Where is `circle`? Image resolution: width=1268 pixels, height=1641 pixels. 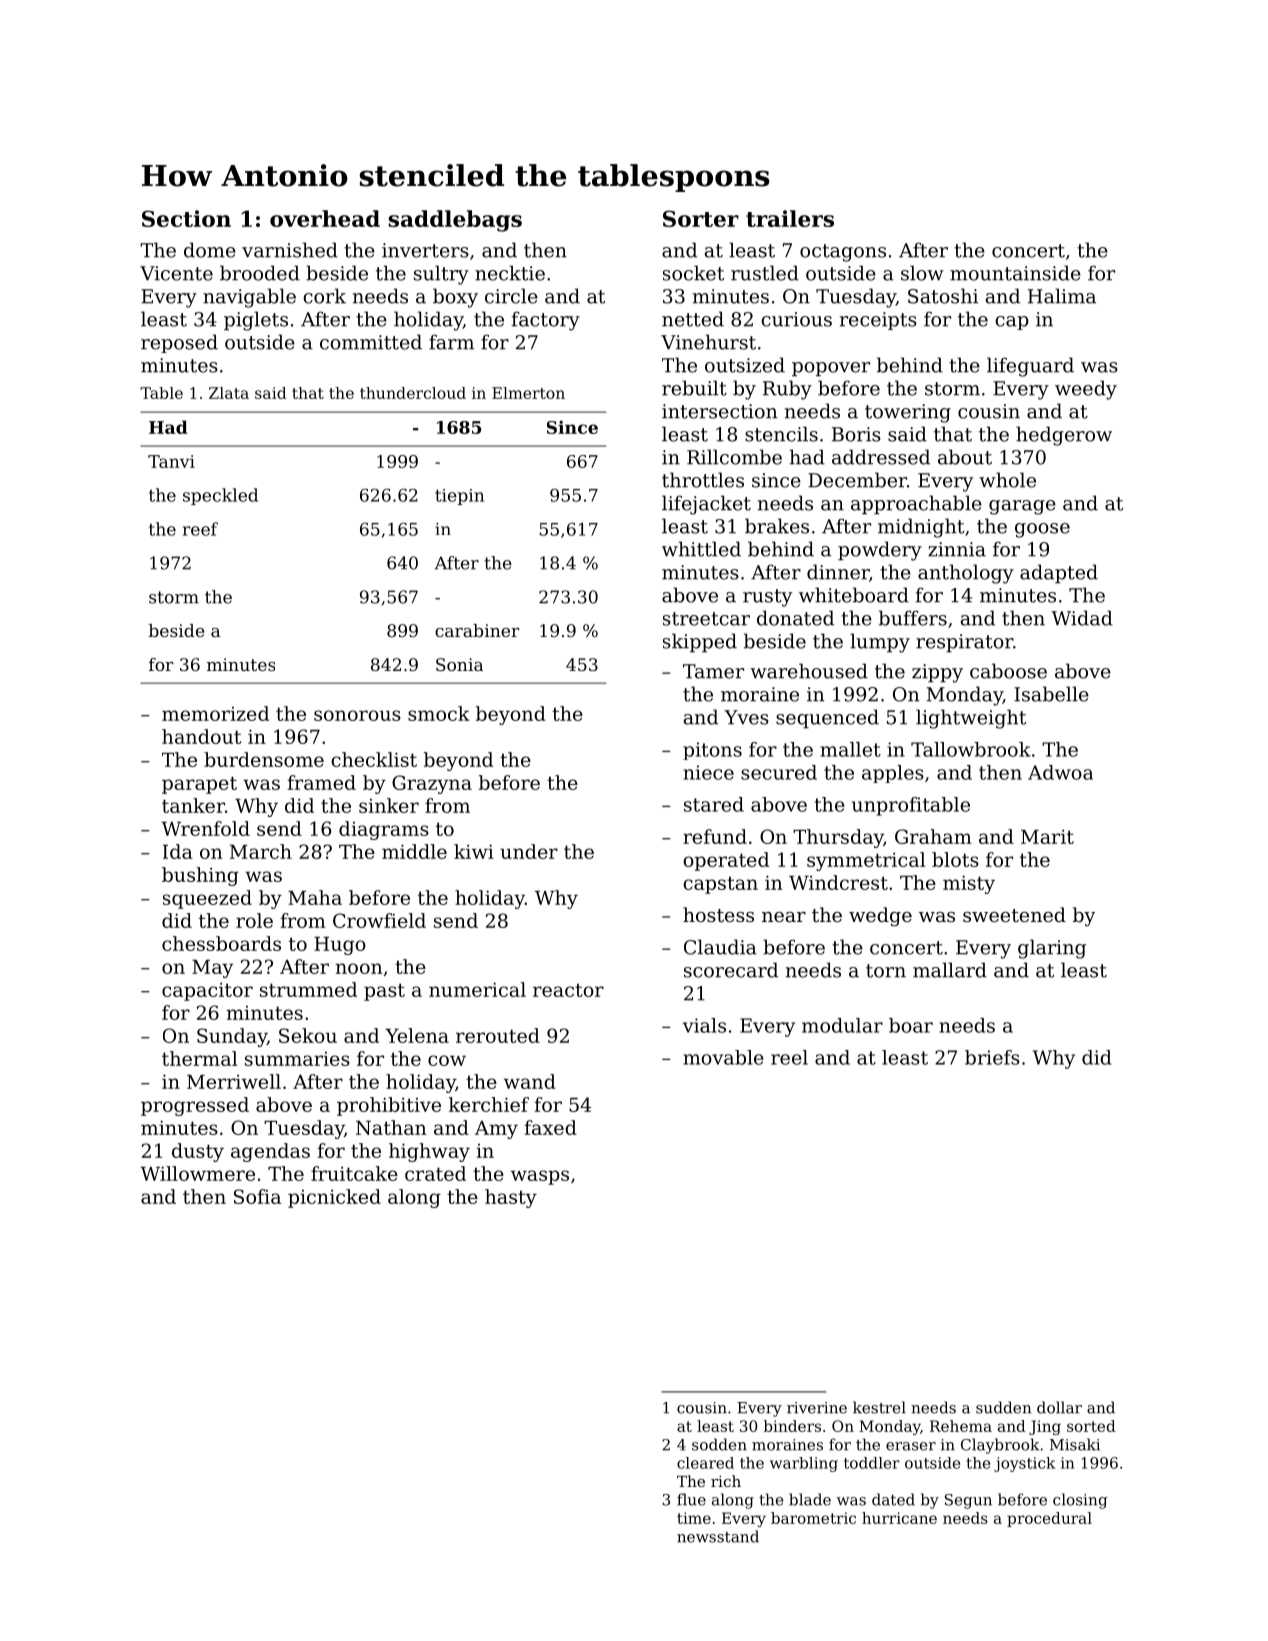
circle is located at coordinates (511, 296).
